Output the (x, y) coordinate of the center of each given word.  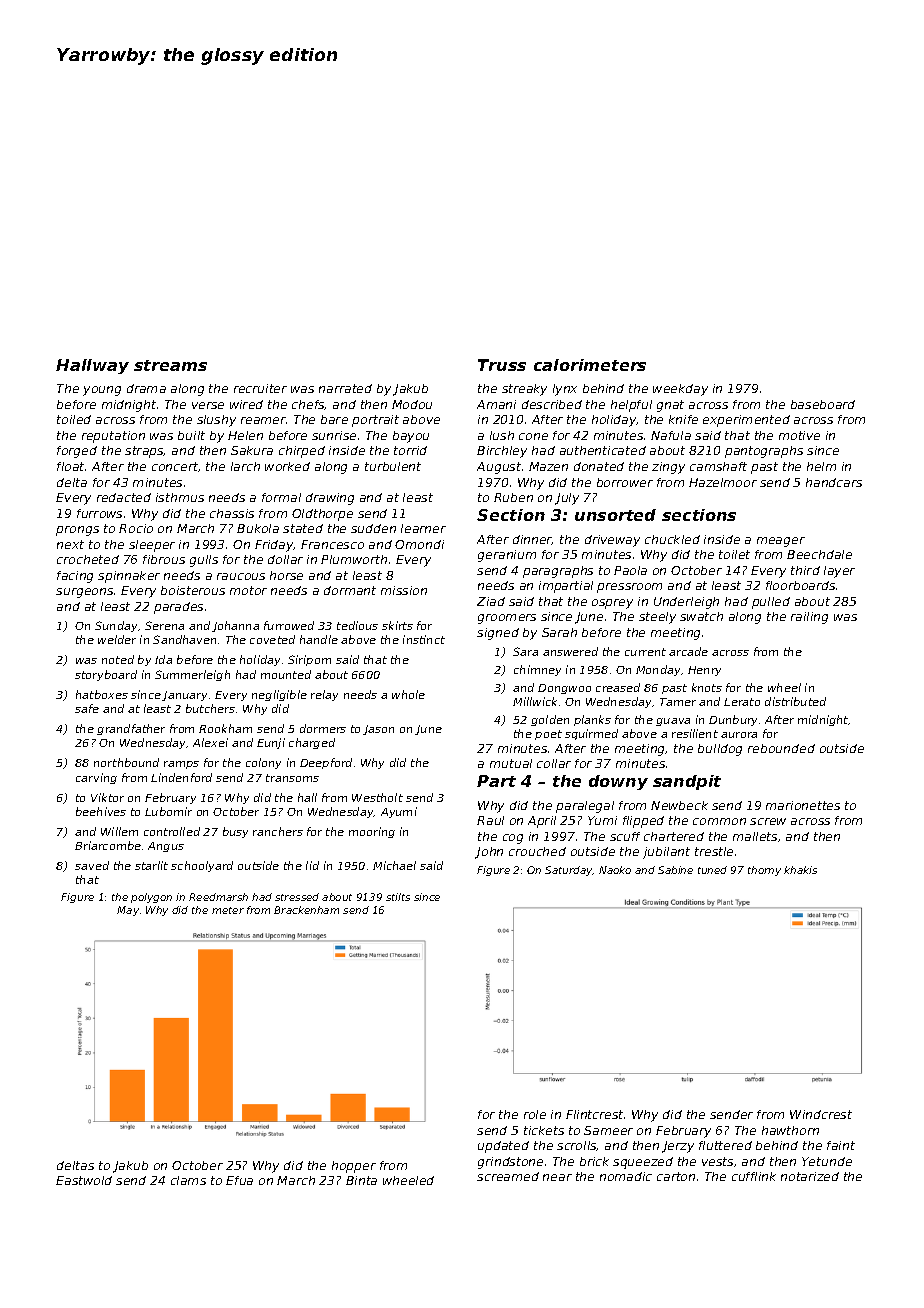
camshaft (718, 466)
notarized (810, 1176)
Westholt (377, 797)
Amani (496, 404)
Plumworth (354, 559)
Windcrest (821, 1114)
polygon (151, 898)
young (102, 391)
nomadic (626, 1176)
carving (96, 778)
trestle (714, 851)
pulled (771, 603)
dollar (285, 559)
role (535, 1114)
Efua (239, 1180)
